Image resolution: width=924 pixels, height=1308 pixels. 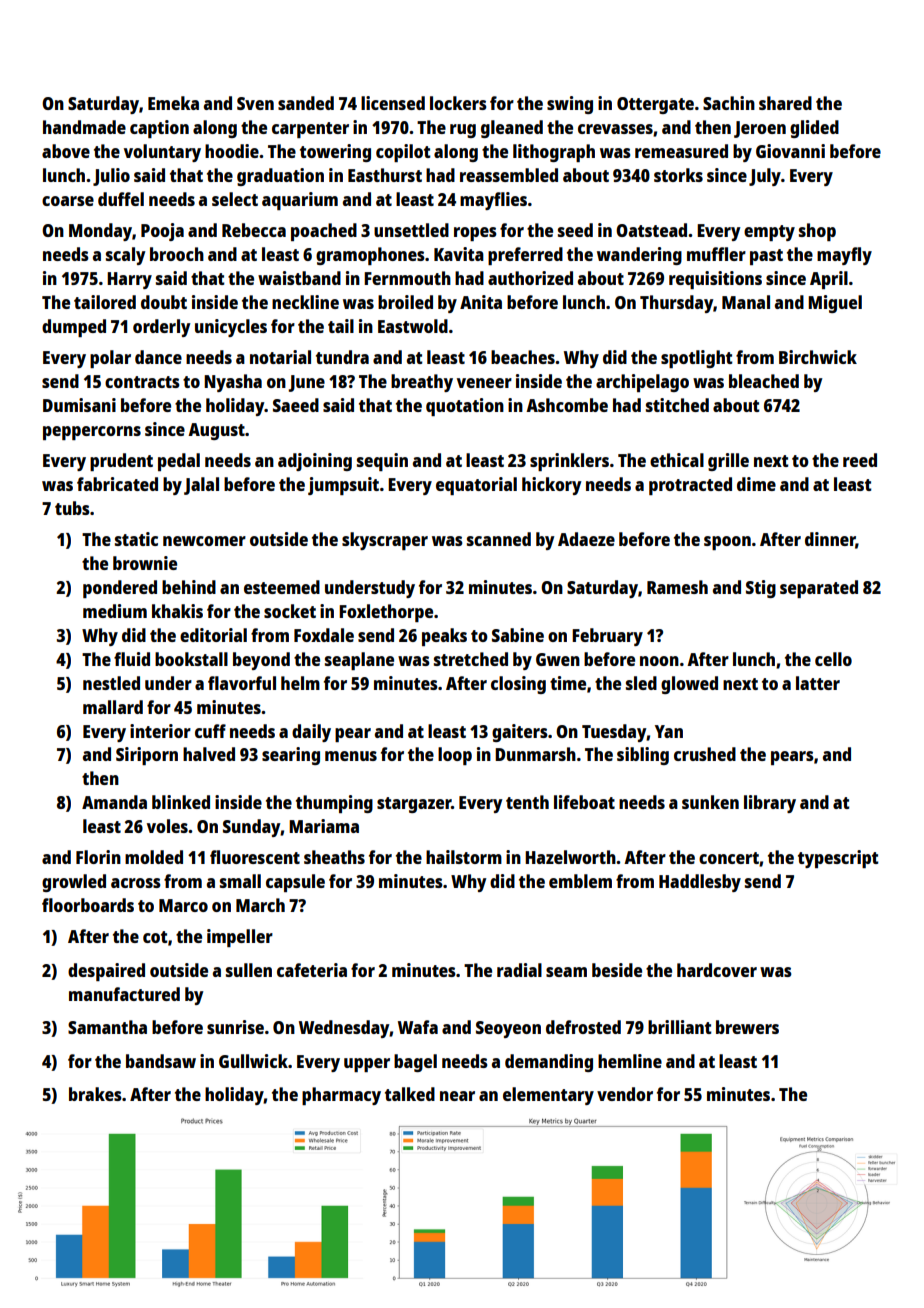 I want to click on mallard, so click(x=113, y=707).
